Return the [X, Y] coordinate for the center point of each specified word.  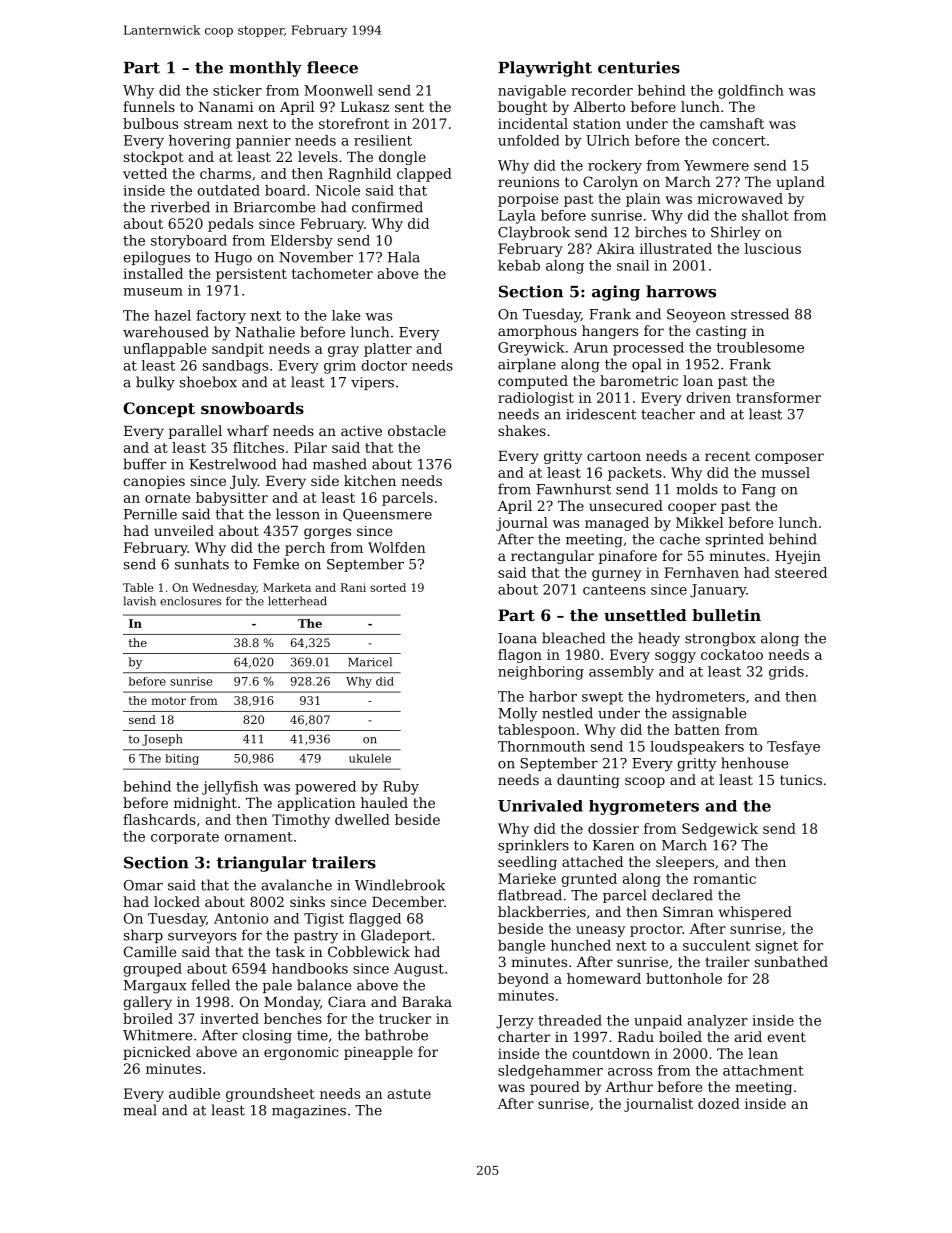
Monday [292, 1003]
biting [182, 759]
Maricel [370, 662]
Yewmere [716, 165]
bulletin [726, 615]
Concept [159, 410]
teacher [668, 414]
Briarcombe [274, 207]
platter [388, 350]
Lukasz [365, 106]
